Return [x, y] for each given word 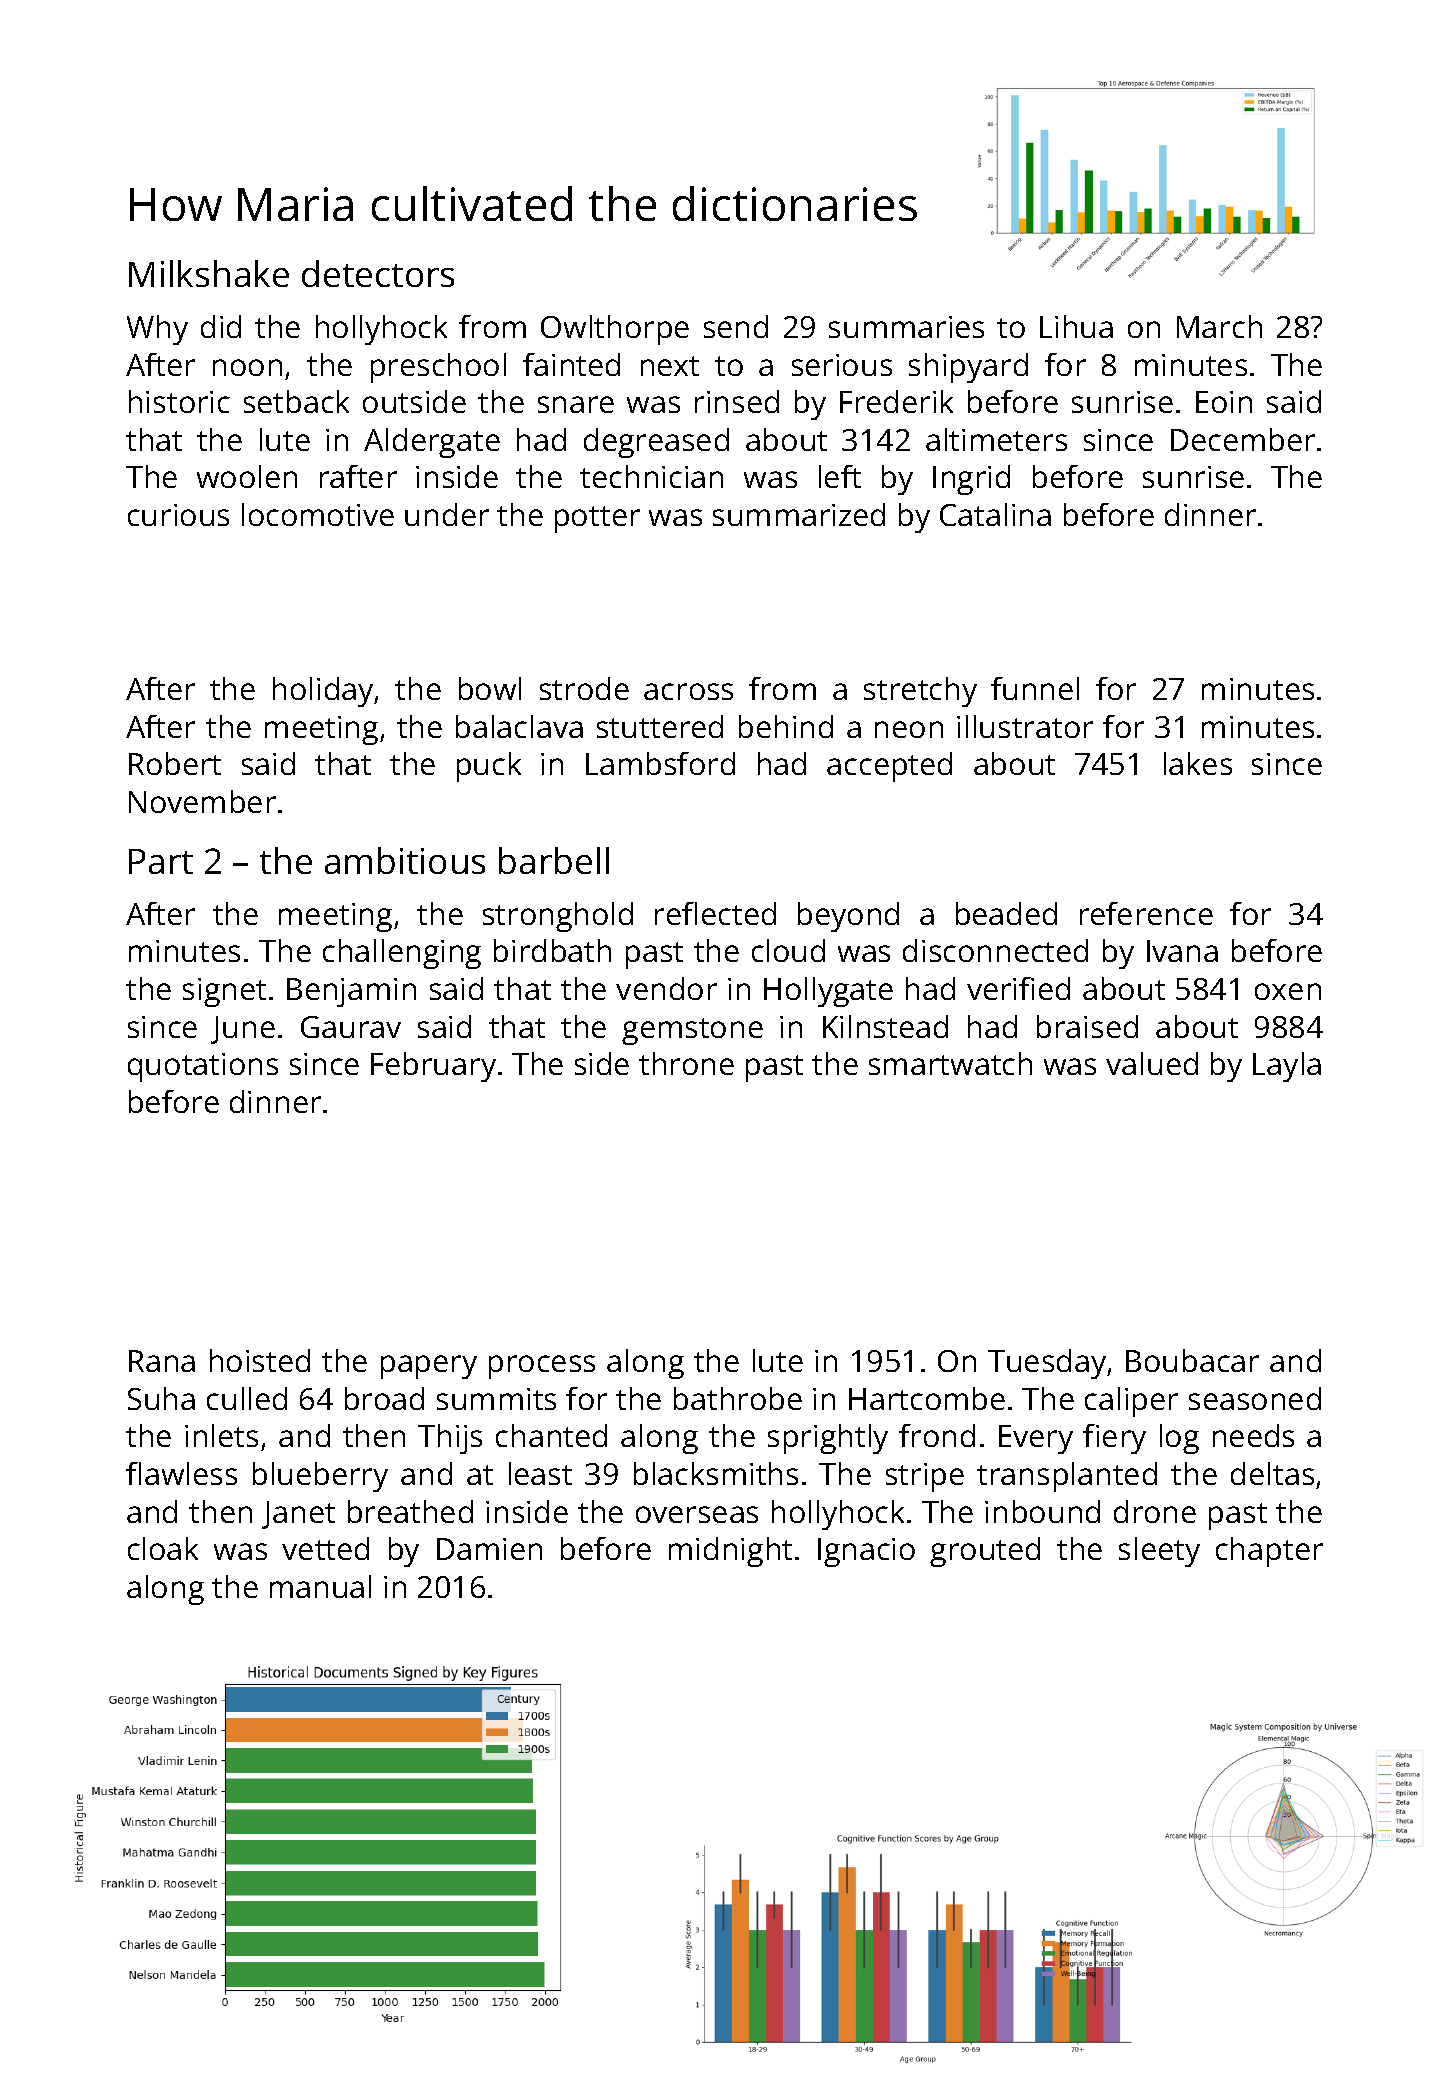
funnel [1035, 688]
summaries [906, 327]
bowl [490, 688]
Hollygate [828, 992]
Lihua [1076, 326]
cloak [163, 1548]
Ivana [1182, 951]
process [542, 1367]
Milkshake [209, 273]
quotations [203, 1067]
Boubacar [1192, 1360]
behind [786, 726]
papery [429, 1367]
